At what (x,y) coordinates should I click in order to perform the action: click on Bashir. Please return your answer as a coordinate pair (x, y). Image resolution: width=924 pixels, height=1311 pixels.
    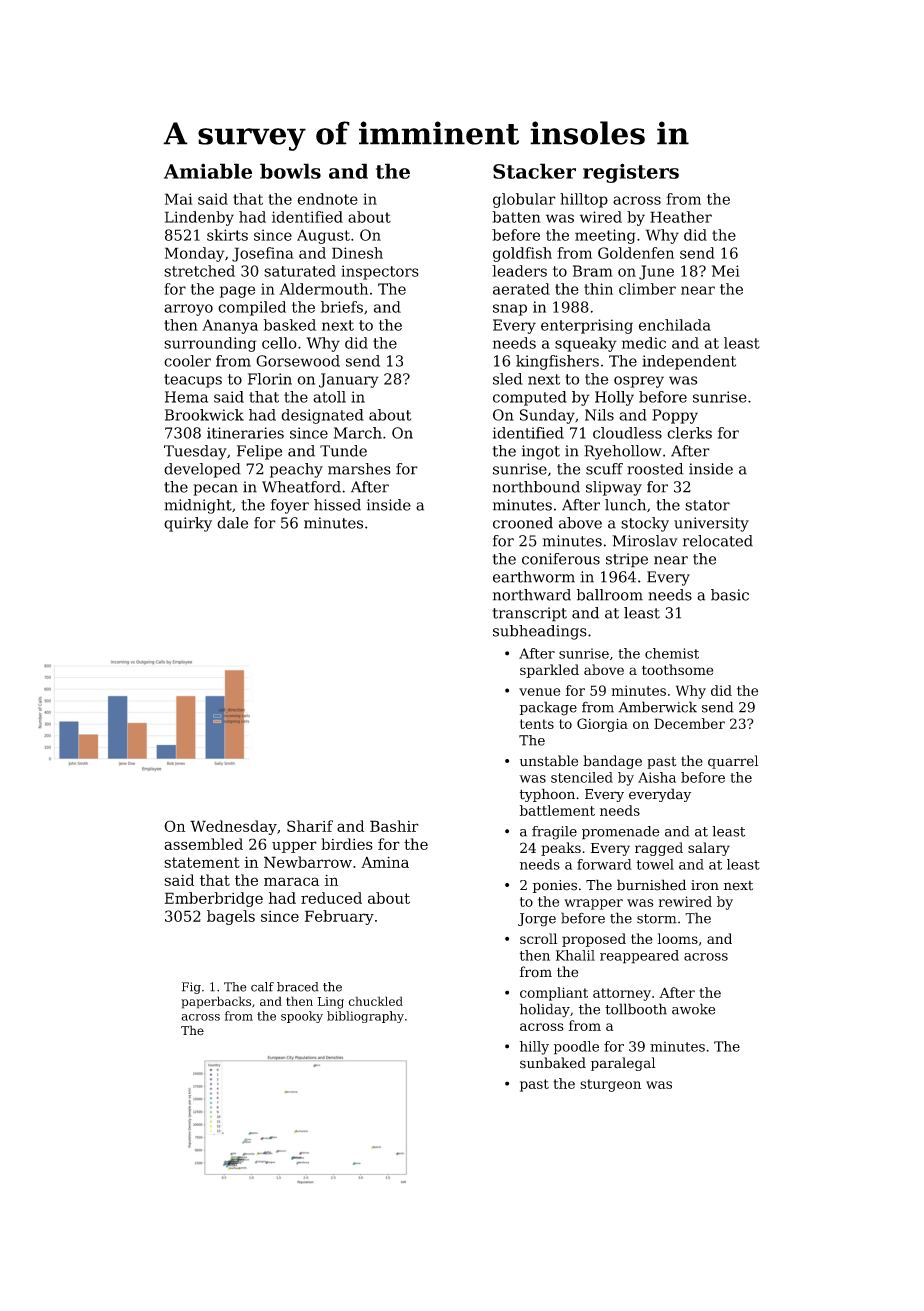
    Looking at the image, I should click on (394, 826).
